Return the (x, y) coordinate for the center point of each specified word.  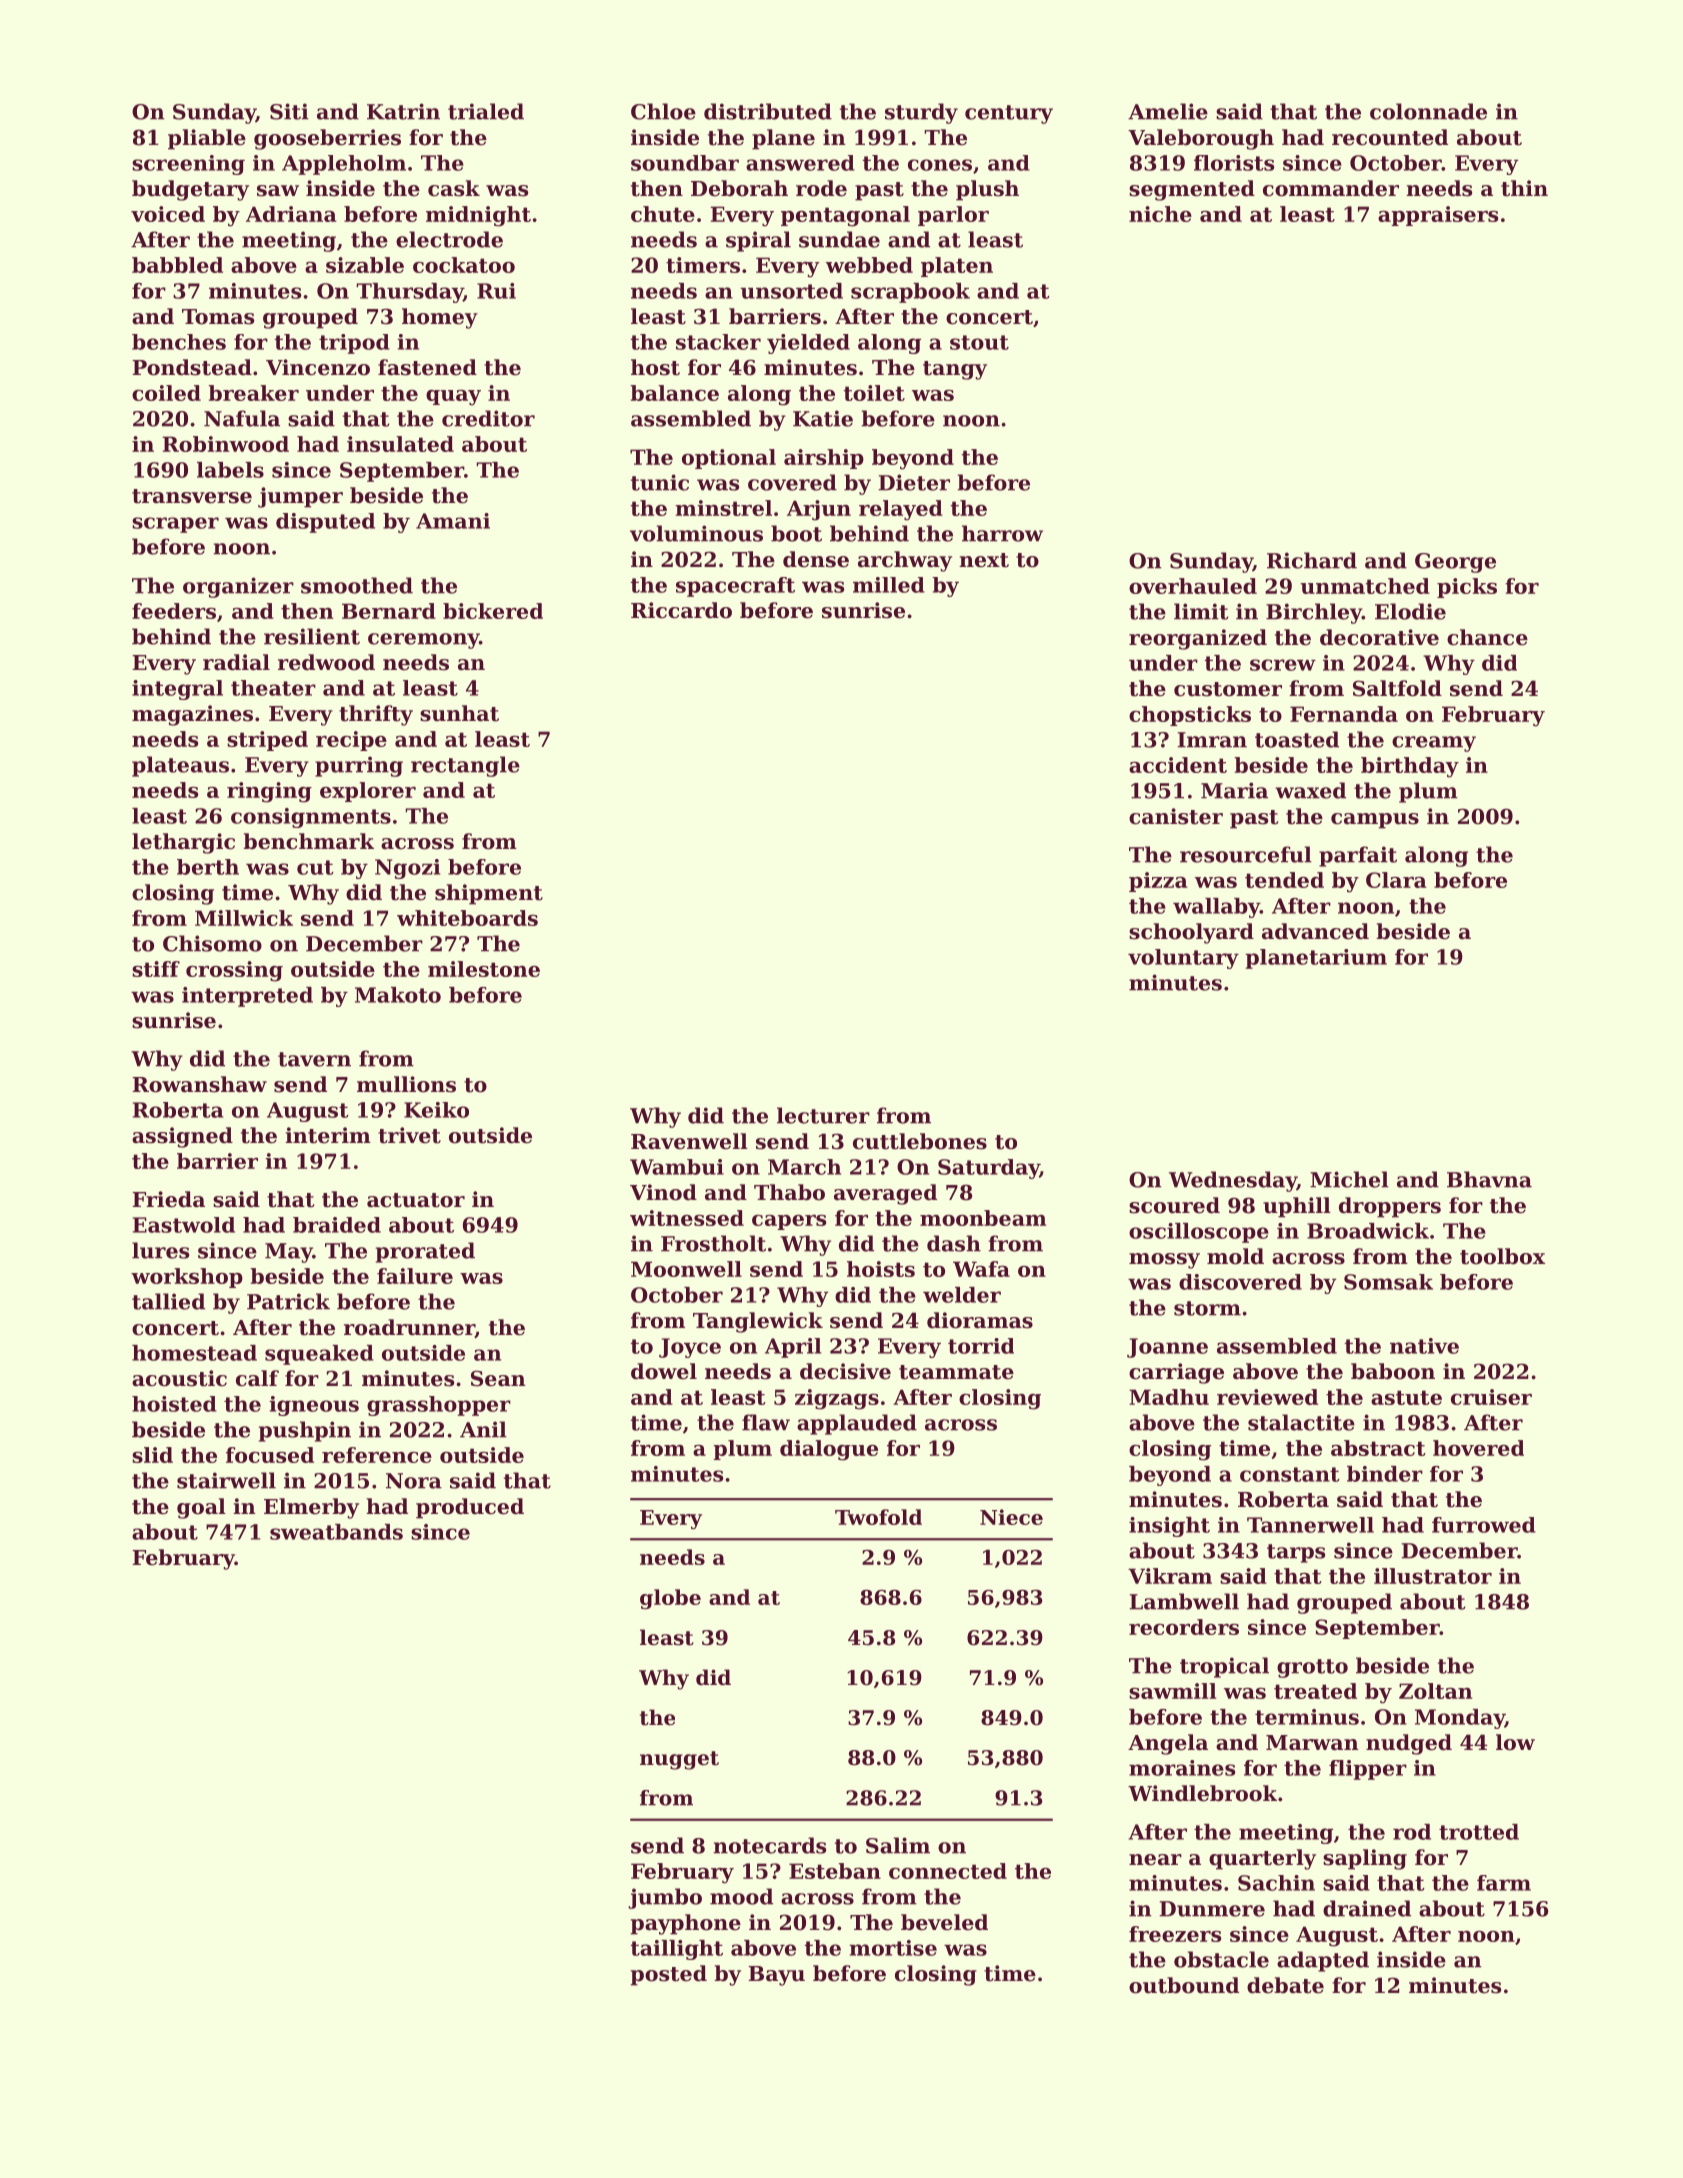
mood (741, 1896)
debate (1285, 1985)
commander (1331, 188)
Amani (453, 521)
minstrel (723, 508)
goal (201, 1508)
